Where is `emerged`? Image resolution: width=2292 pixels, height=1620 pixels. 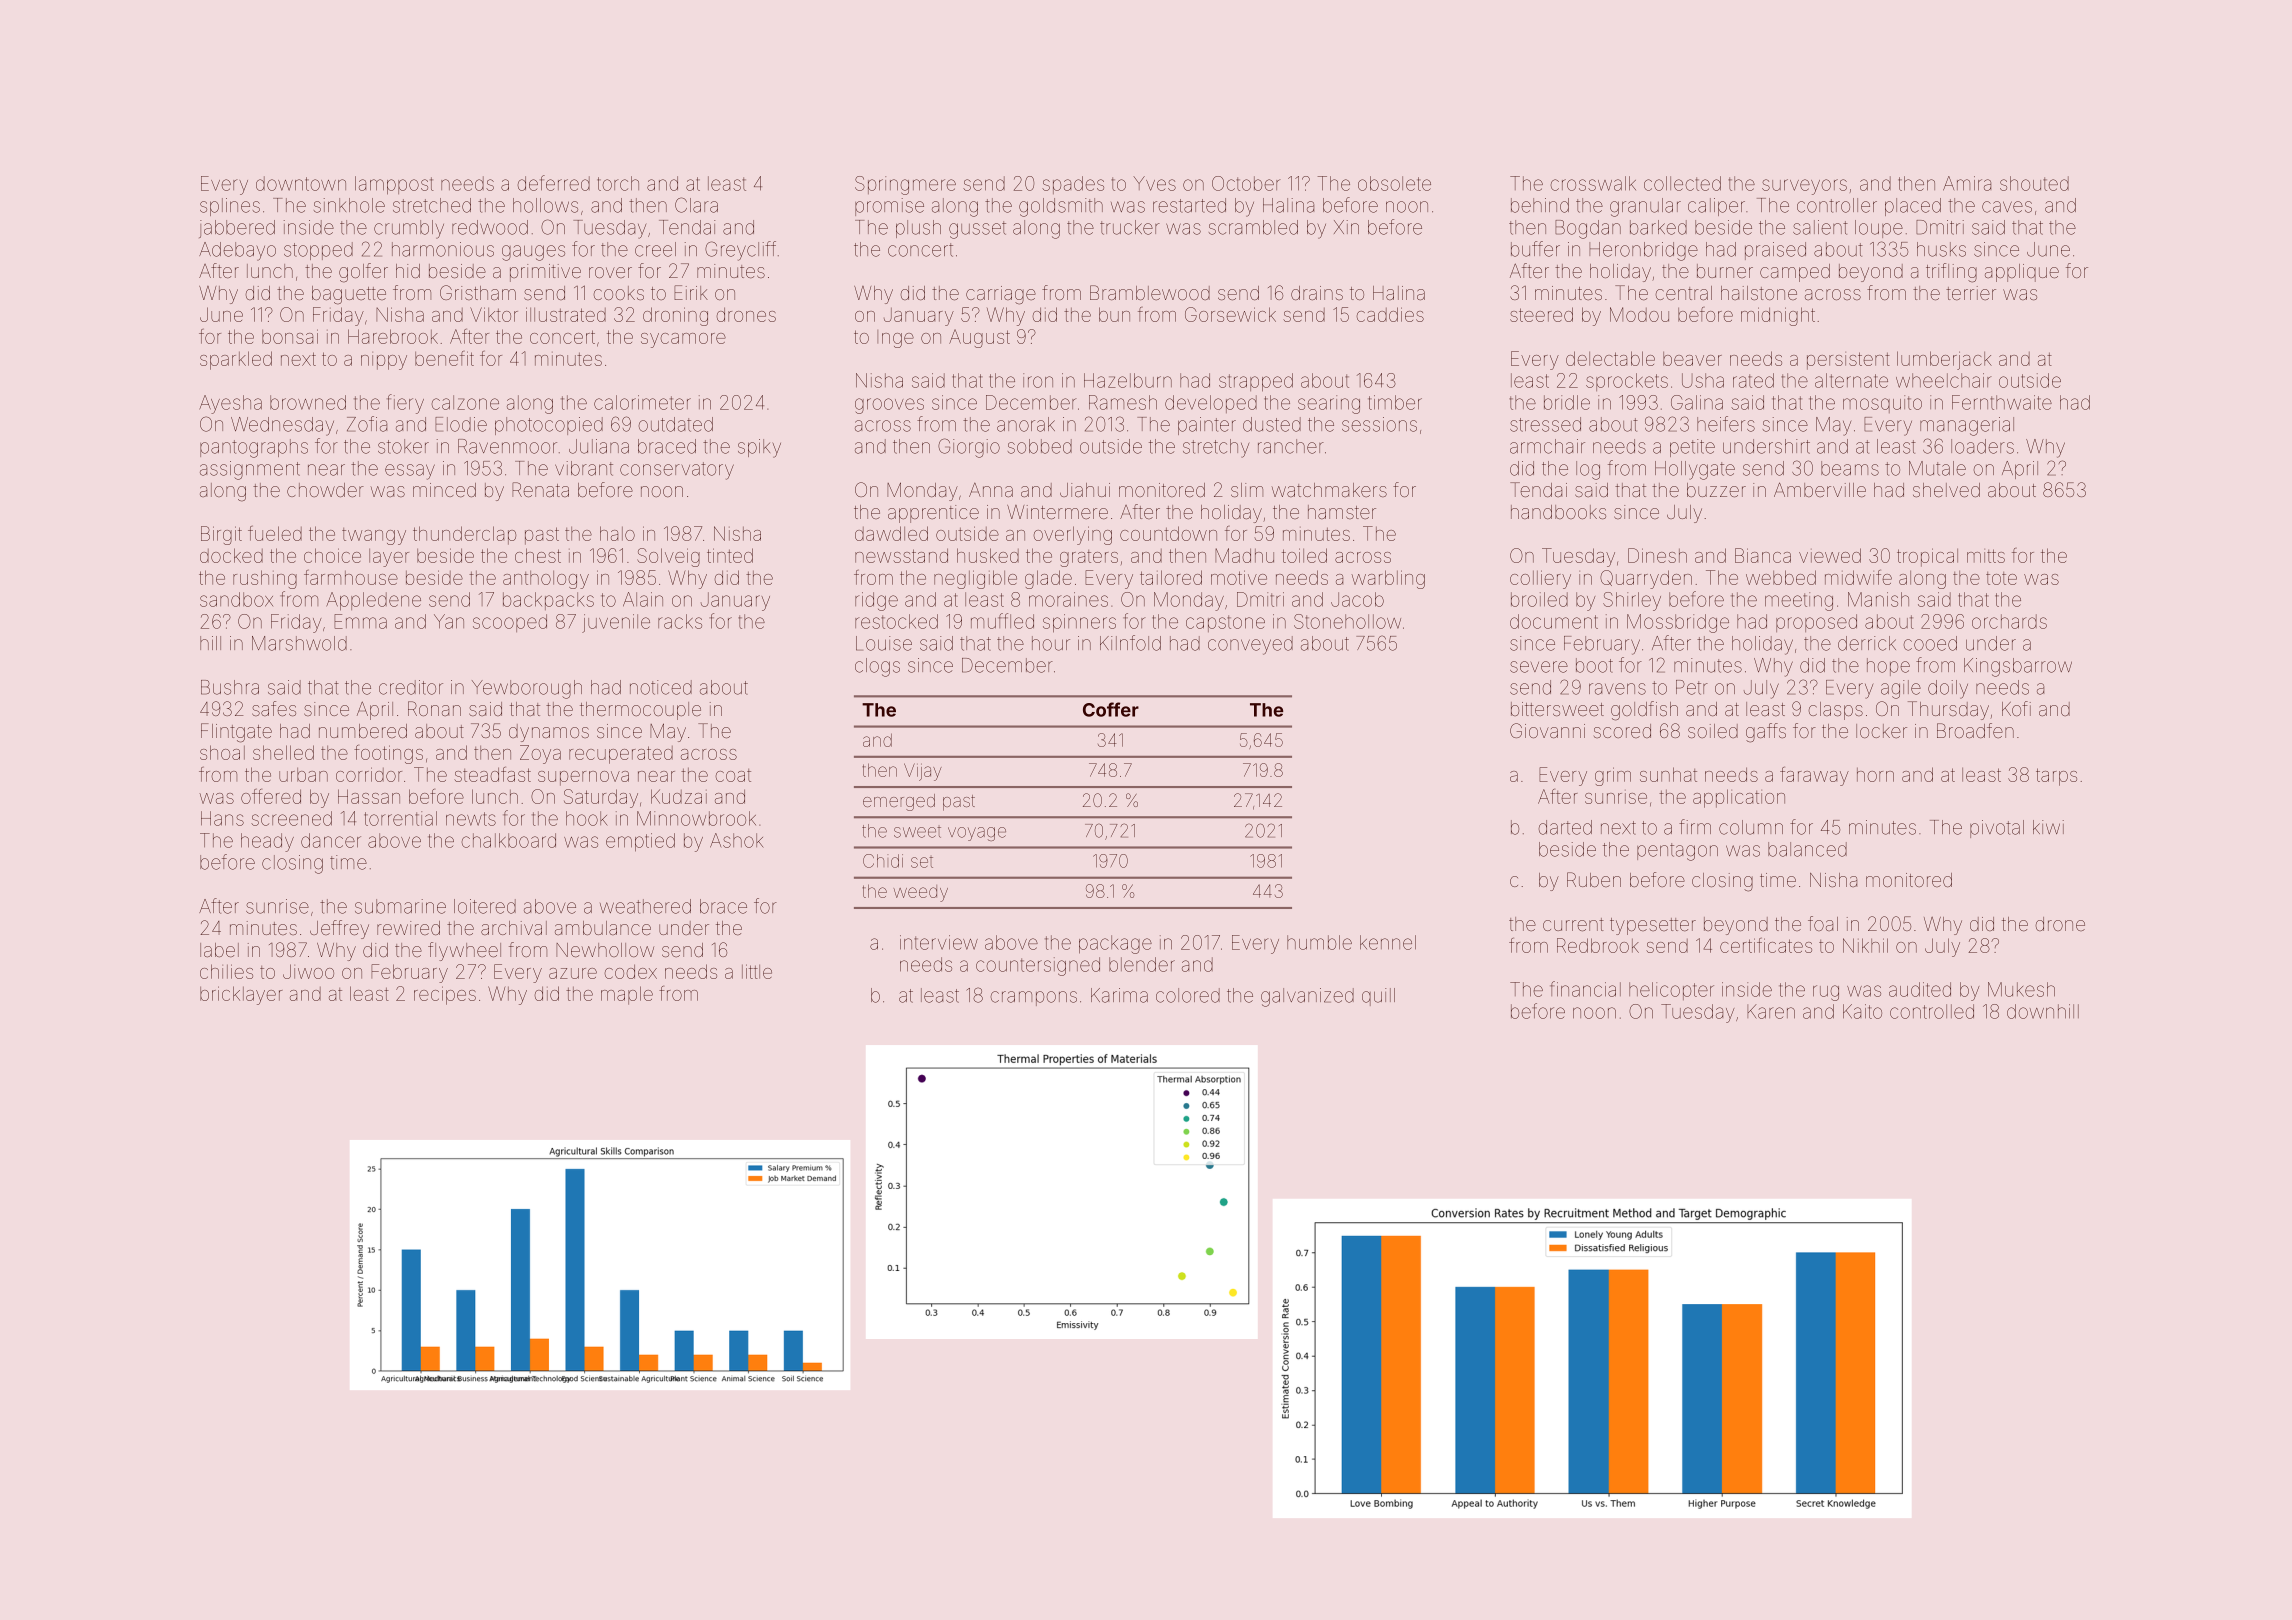 emerged is located at coordinates (899, 802).
